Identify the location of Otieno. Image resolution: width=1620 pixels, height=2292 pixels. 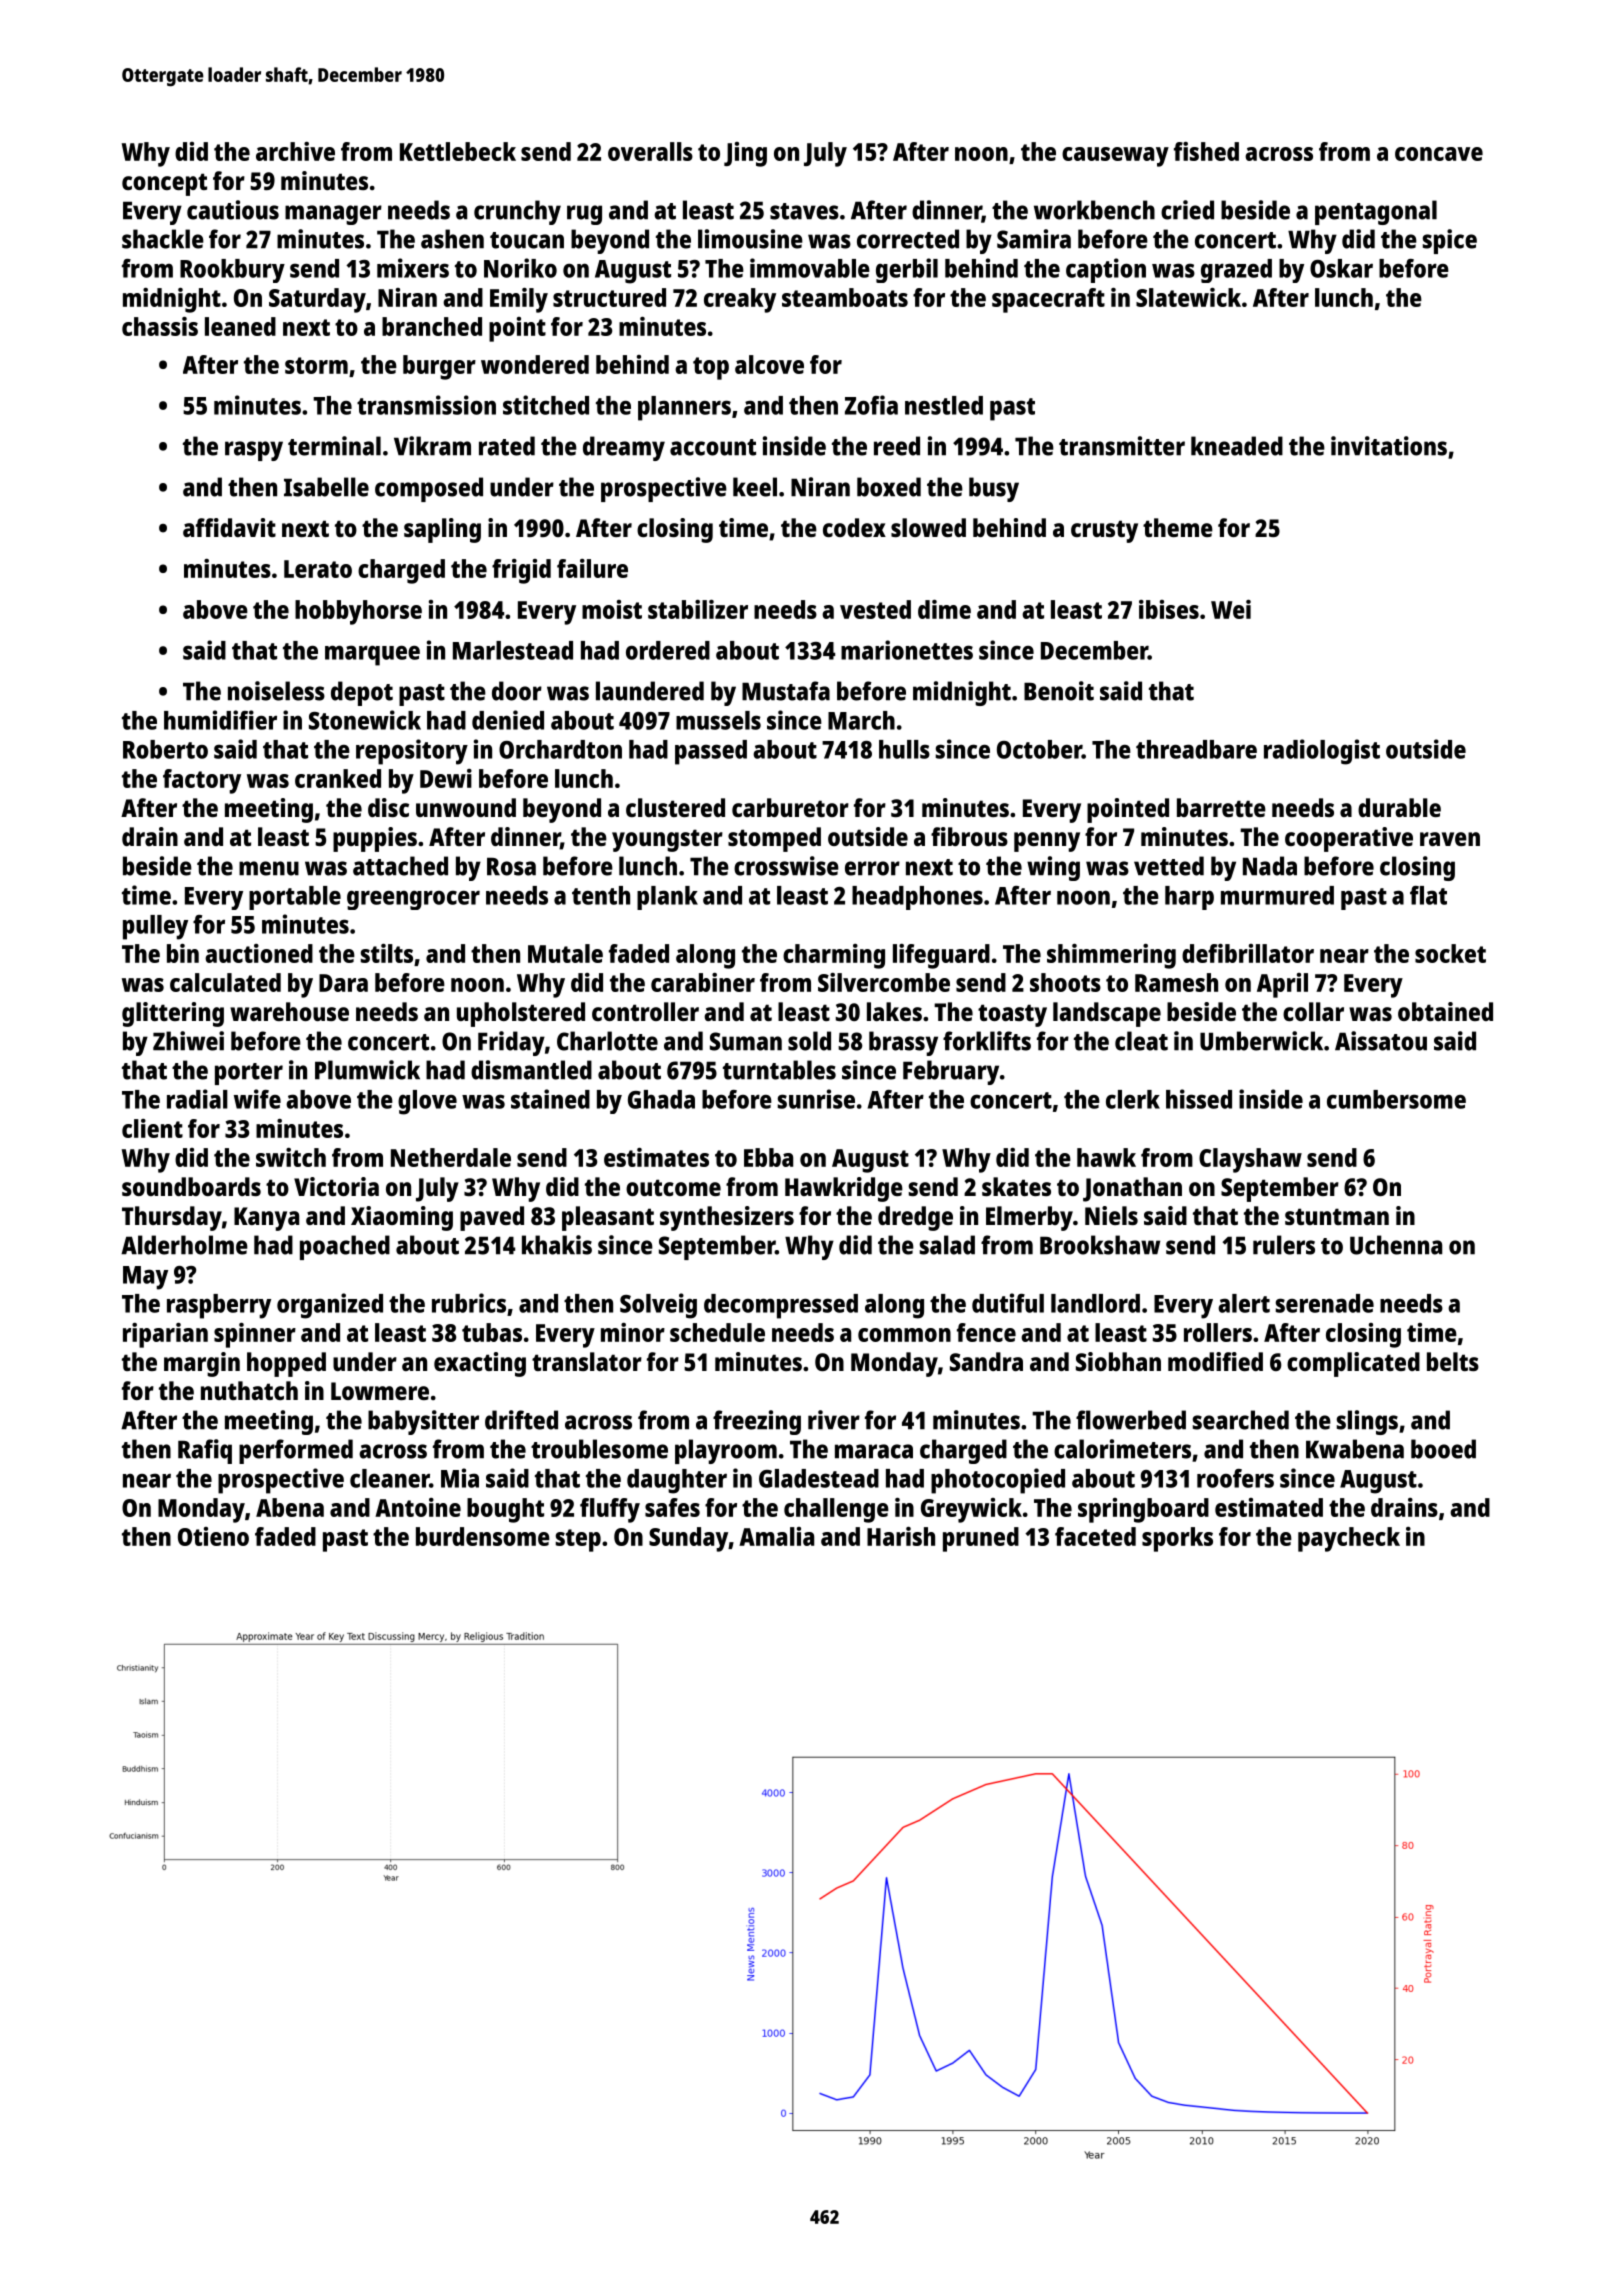
(213, 1536).
